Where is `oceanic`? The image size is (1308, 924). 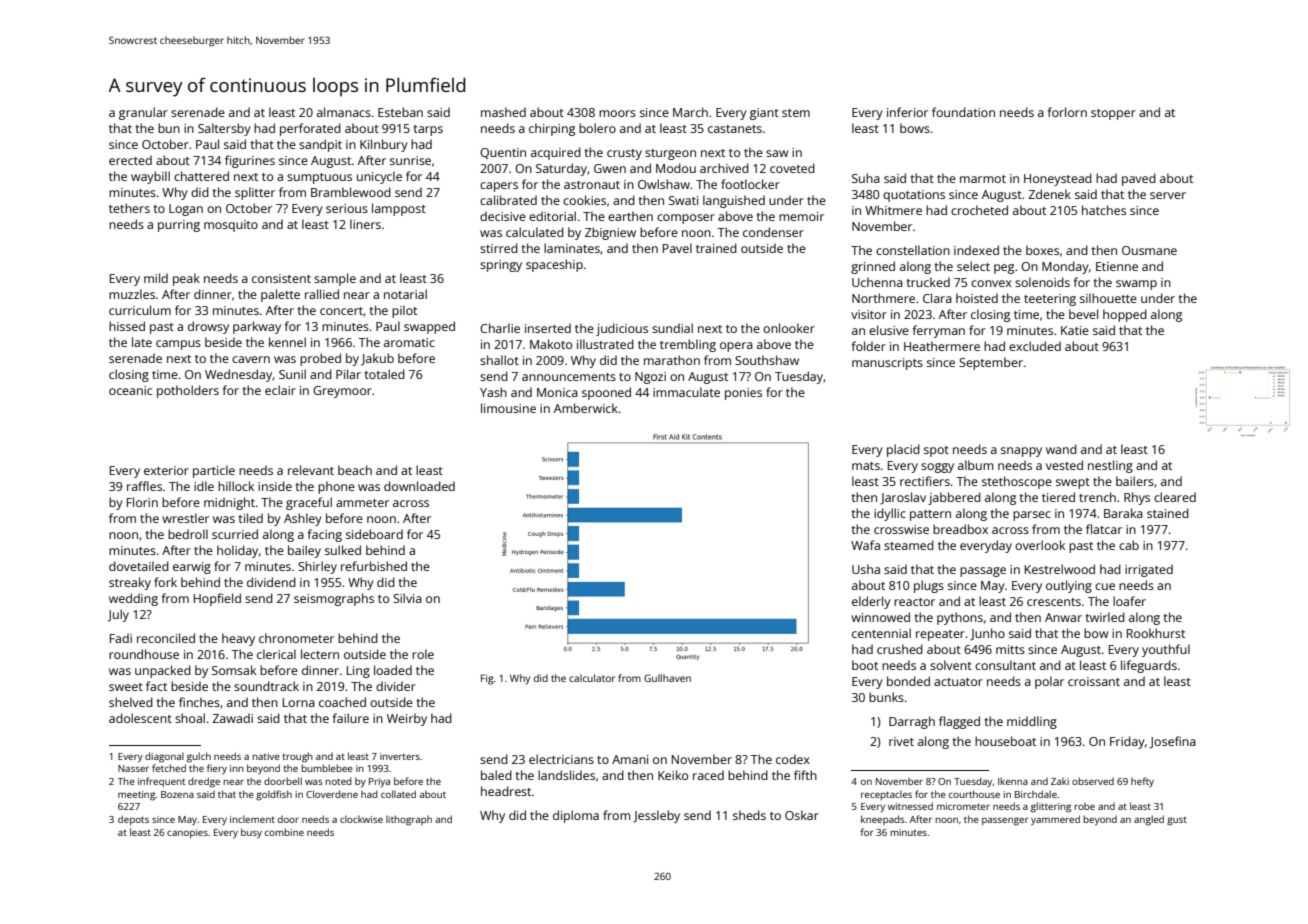 oceanic is located at coordinates (130, 390).
